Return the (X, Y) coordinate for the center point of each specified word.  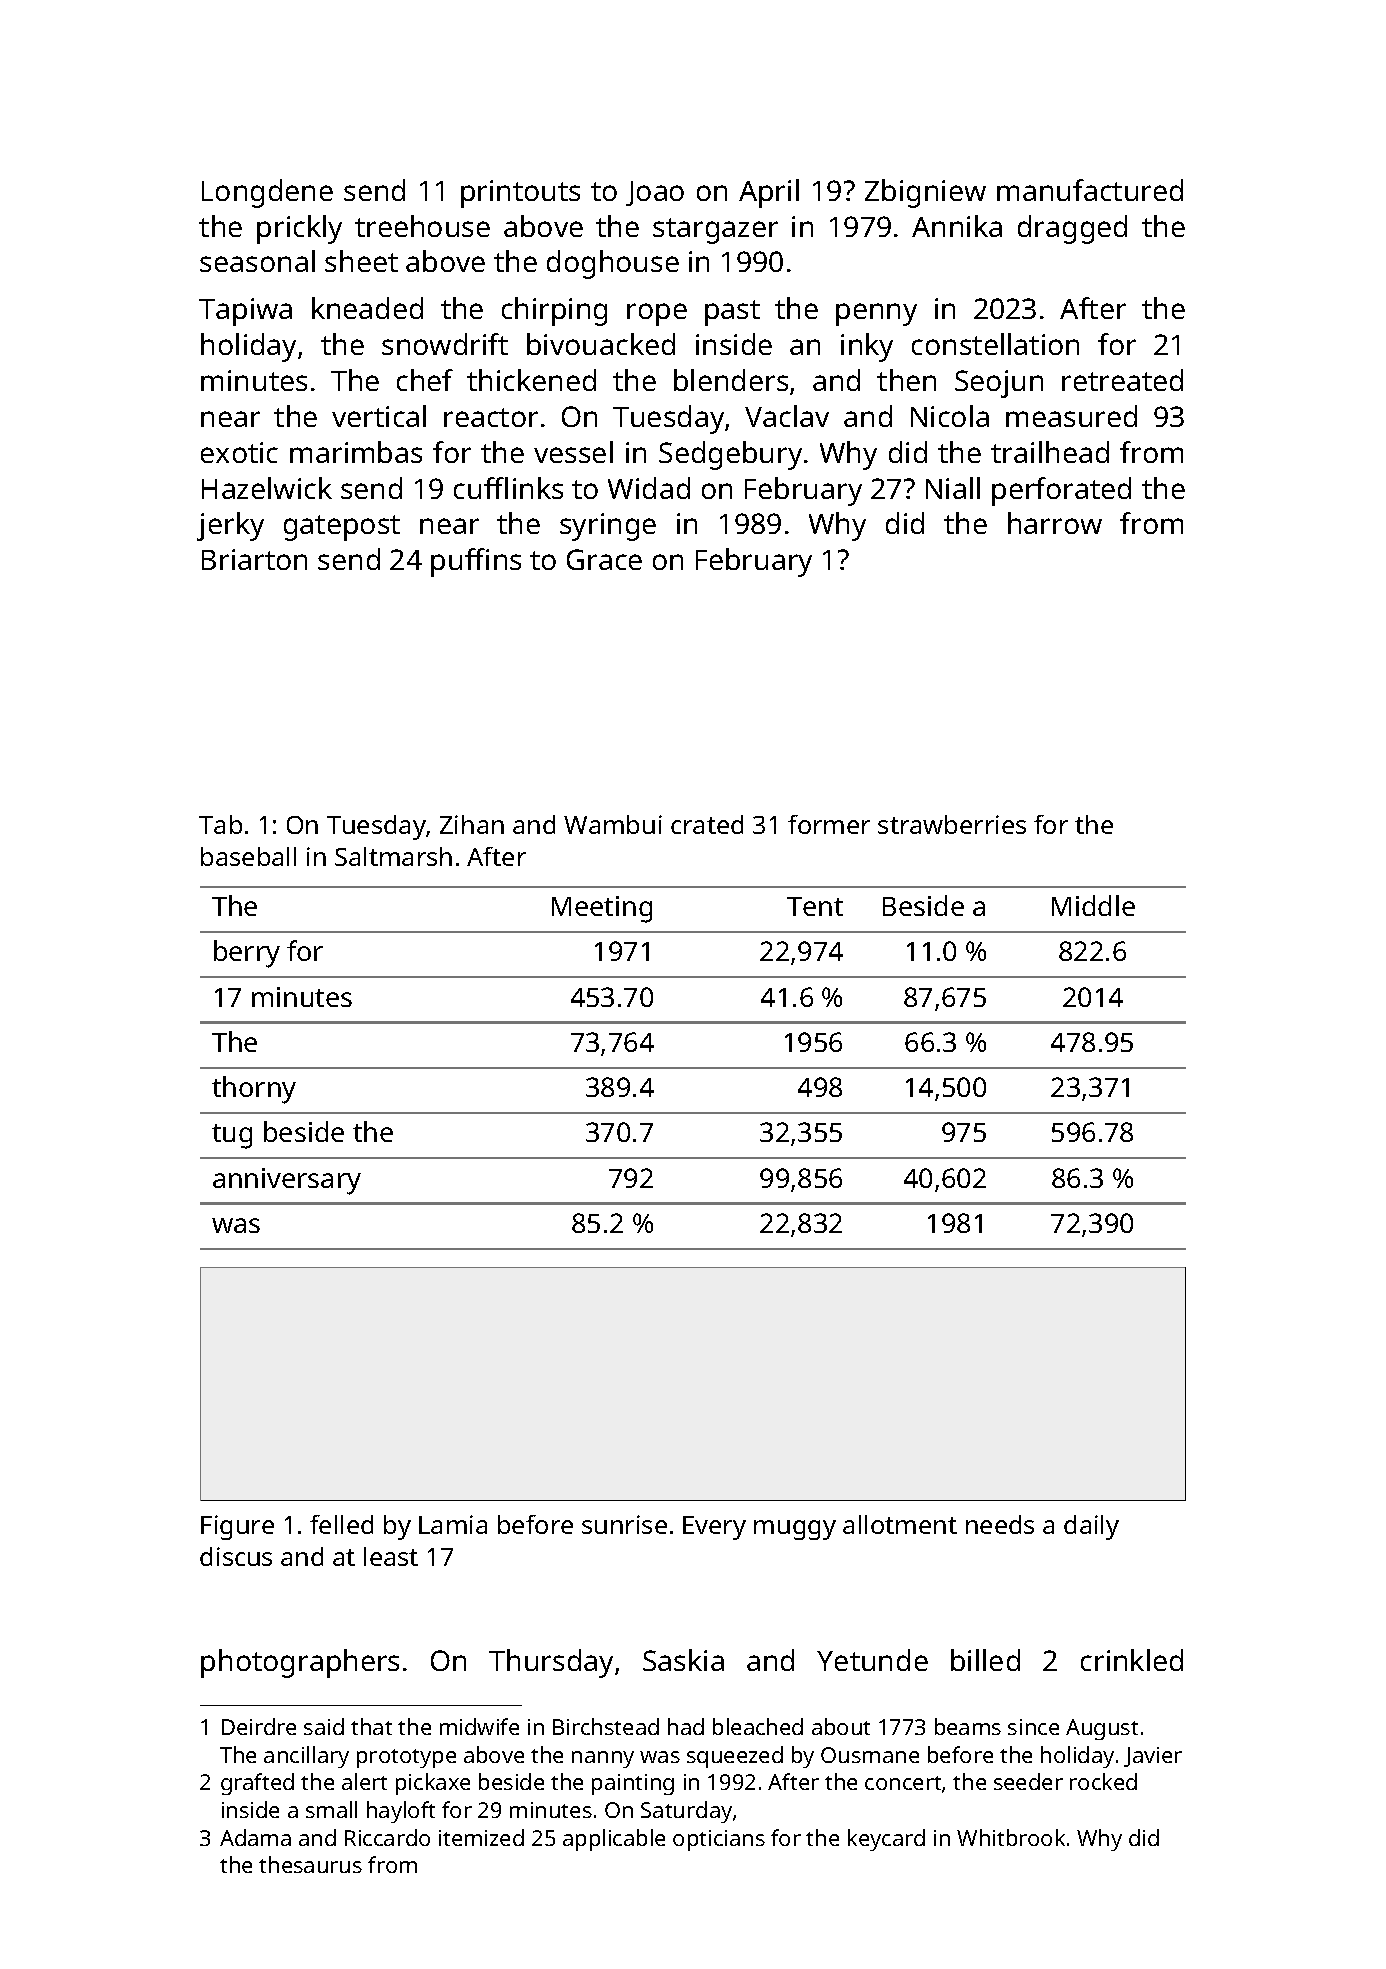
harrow (1055, 523)
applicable (614, 1840)
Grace (604, 559)
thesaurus (310, 1864)
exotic (239, 452)
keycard (886, 1840)
